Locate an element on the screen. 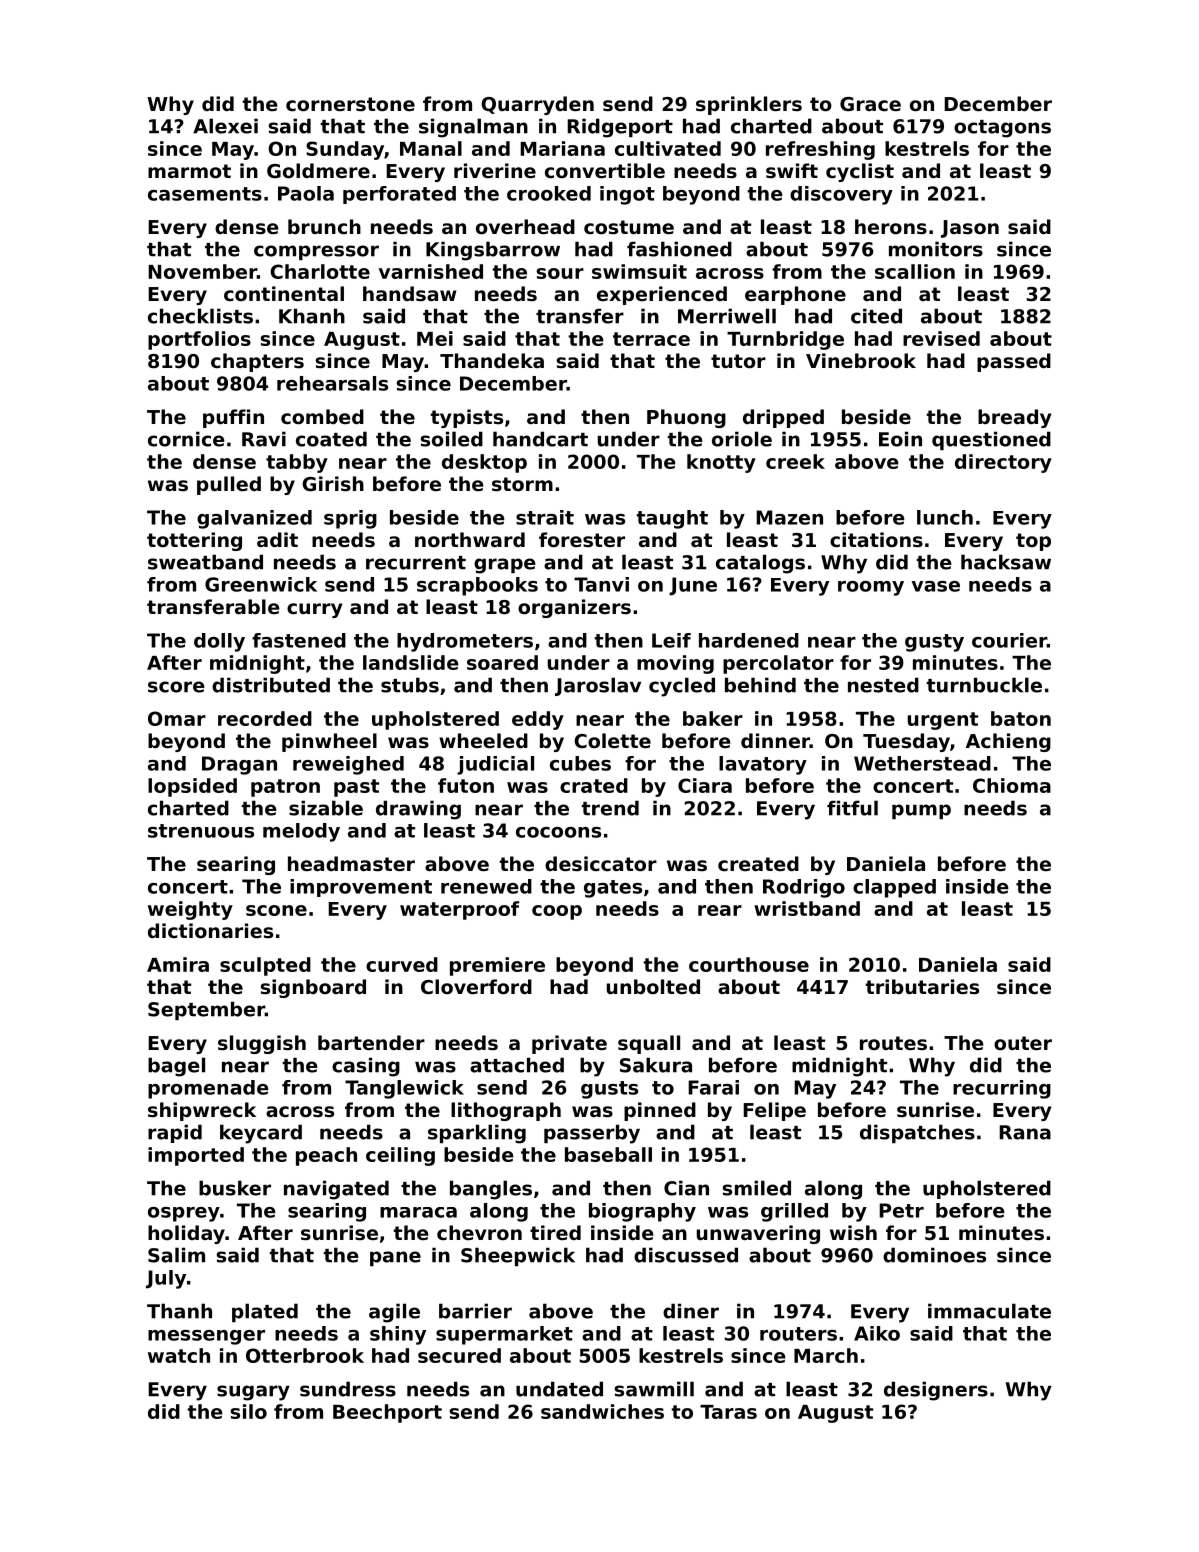 Image resolution: width=1199 pixels, height=1552 pixels. navigated is located at coordinates (336, 1190).
